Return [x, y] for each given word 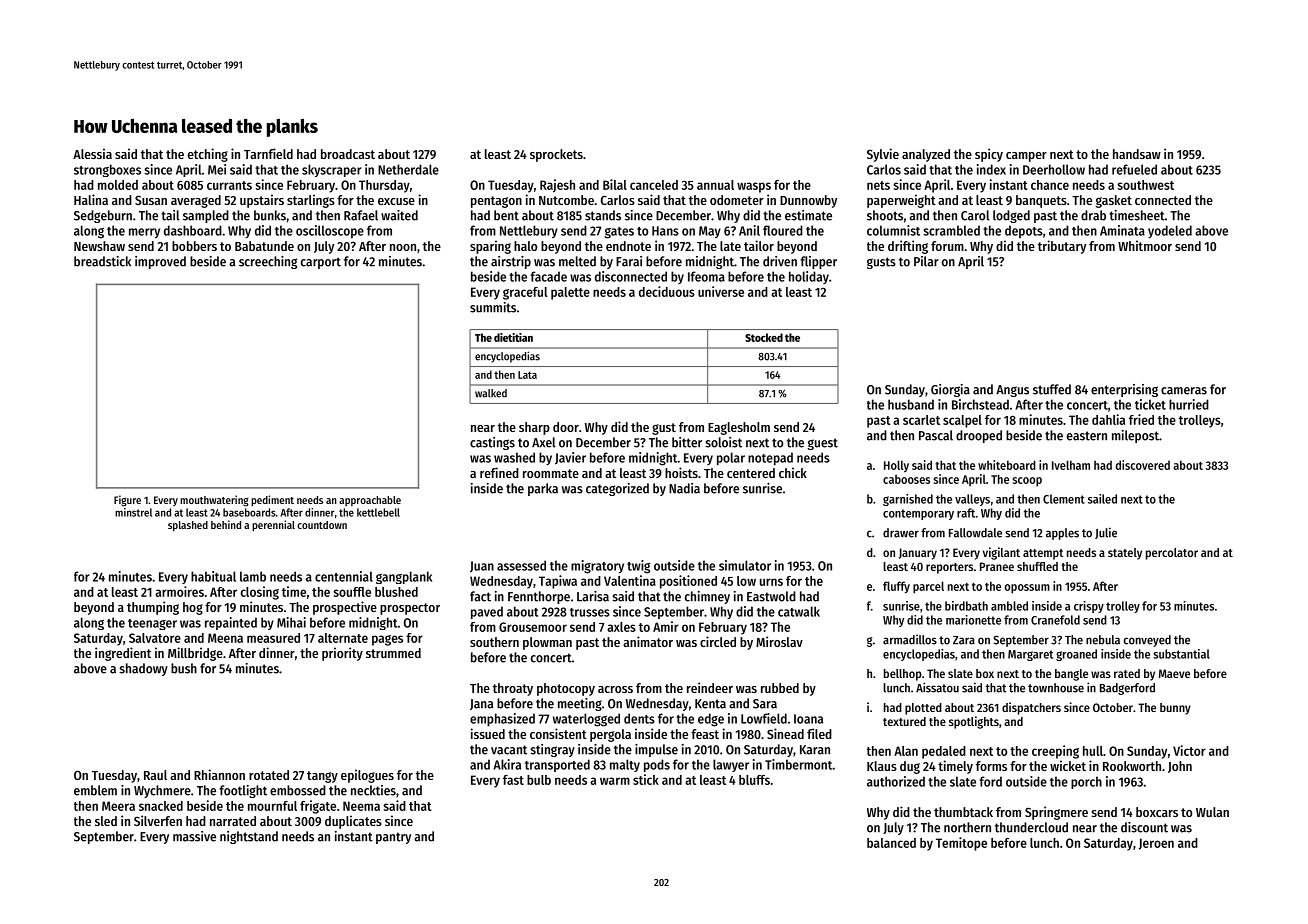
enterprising [1124, 390]
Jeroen [1156, 844]
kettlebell [378, 512]
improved [160, 262]
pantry [393, 838]
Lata [527, 375]
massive [194, 836]
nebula [1103, 640]
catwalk [799, 611]
